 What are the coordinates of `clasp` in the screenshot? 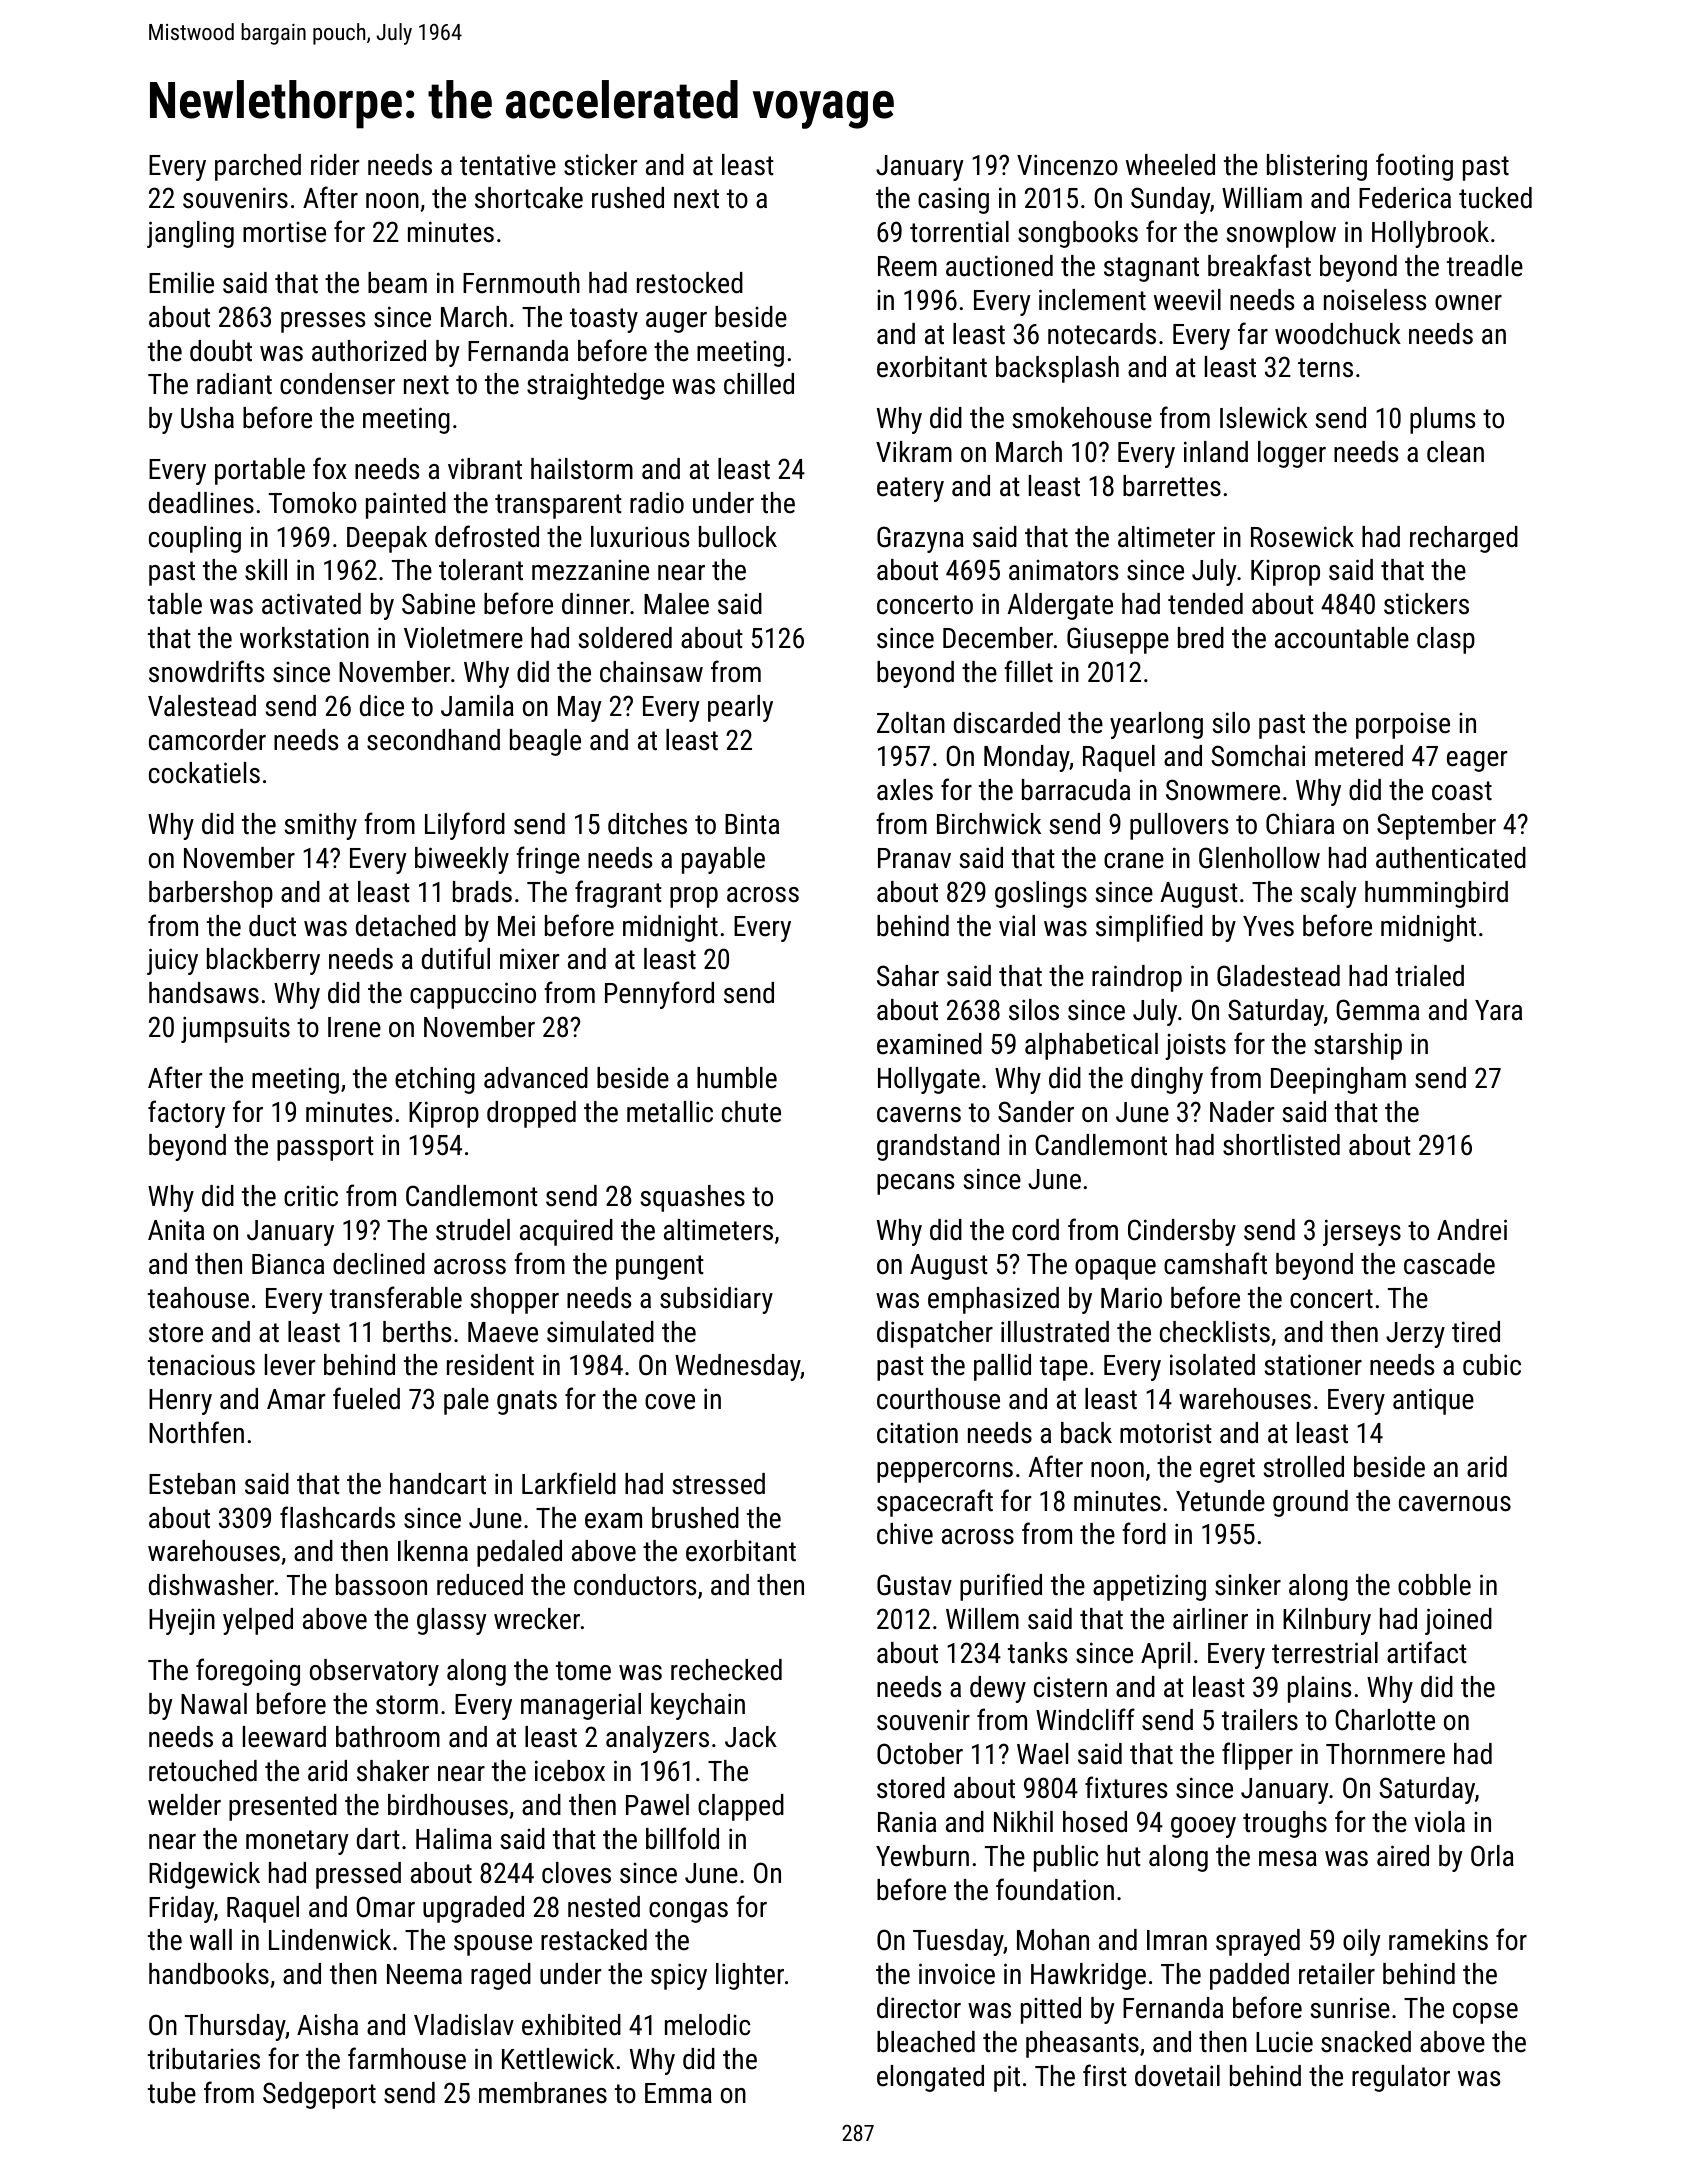 It's located at (1446, 640).
